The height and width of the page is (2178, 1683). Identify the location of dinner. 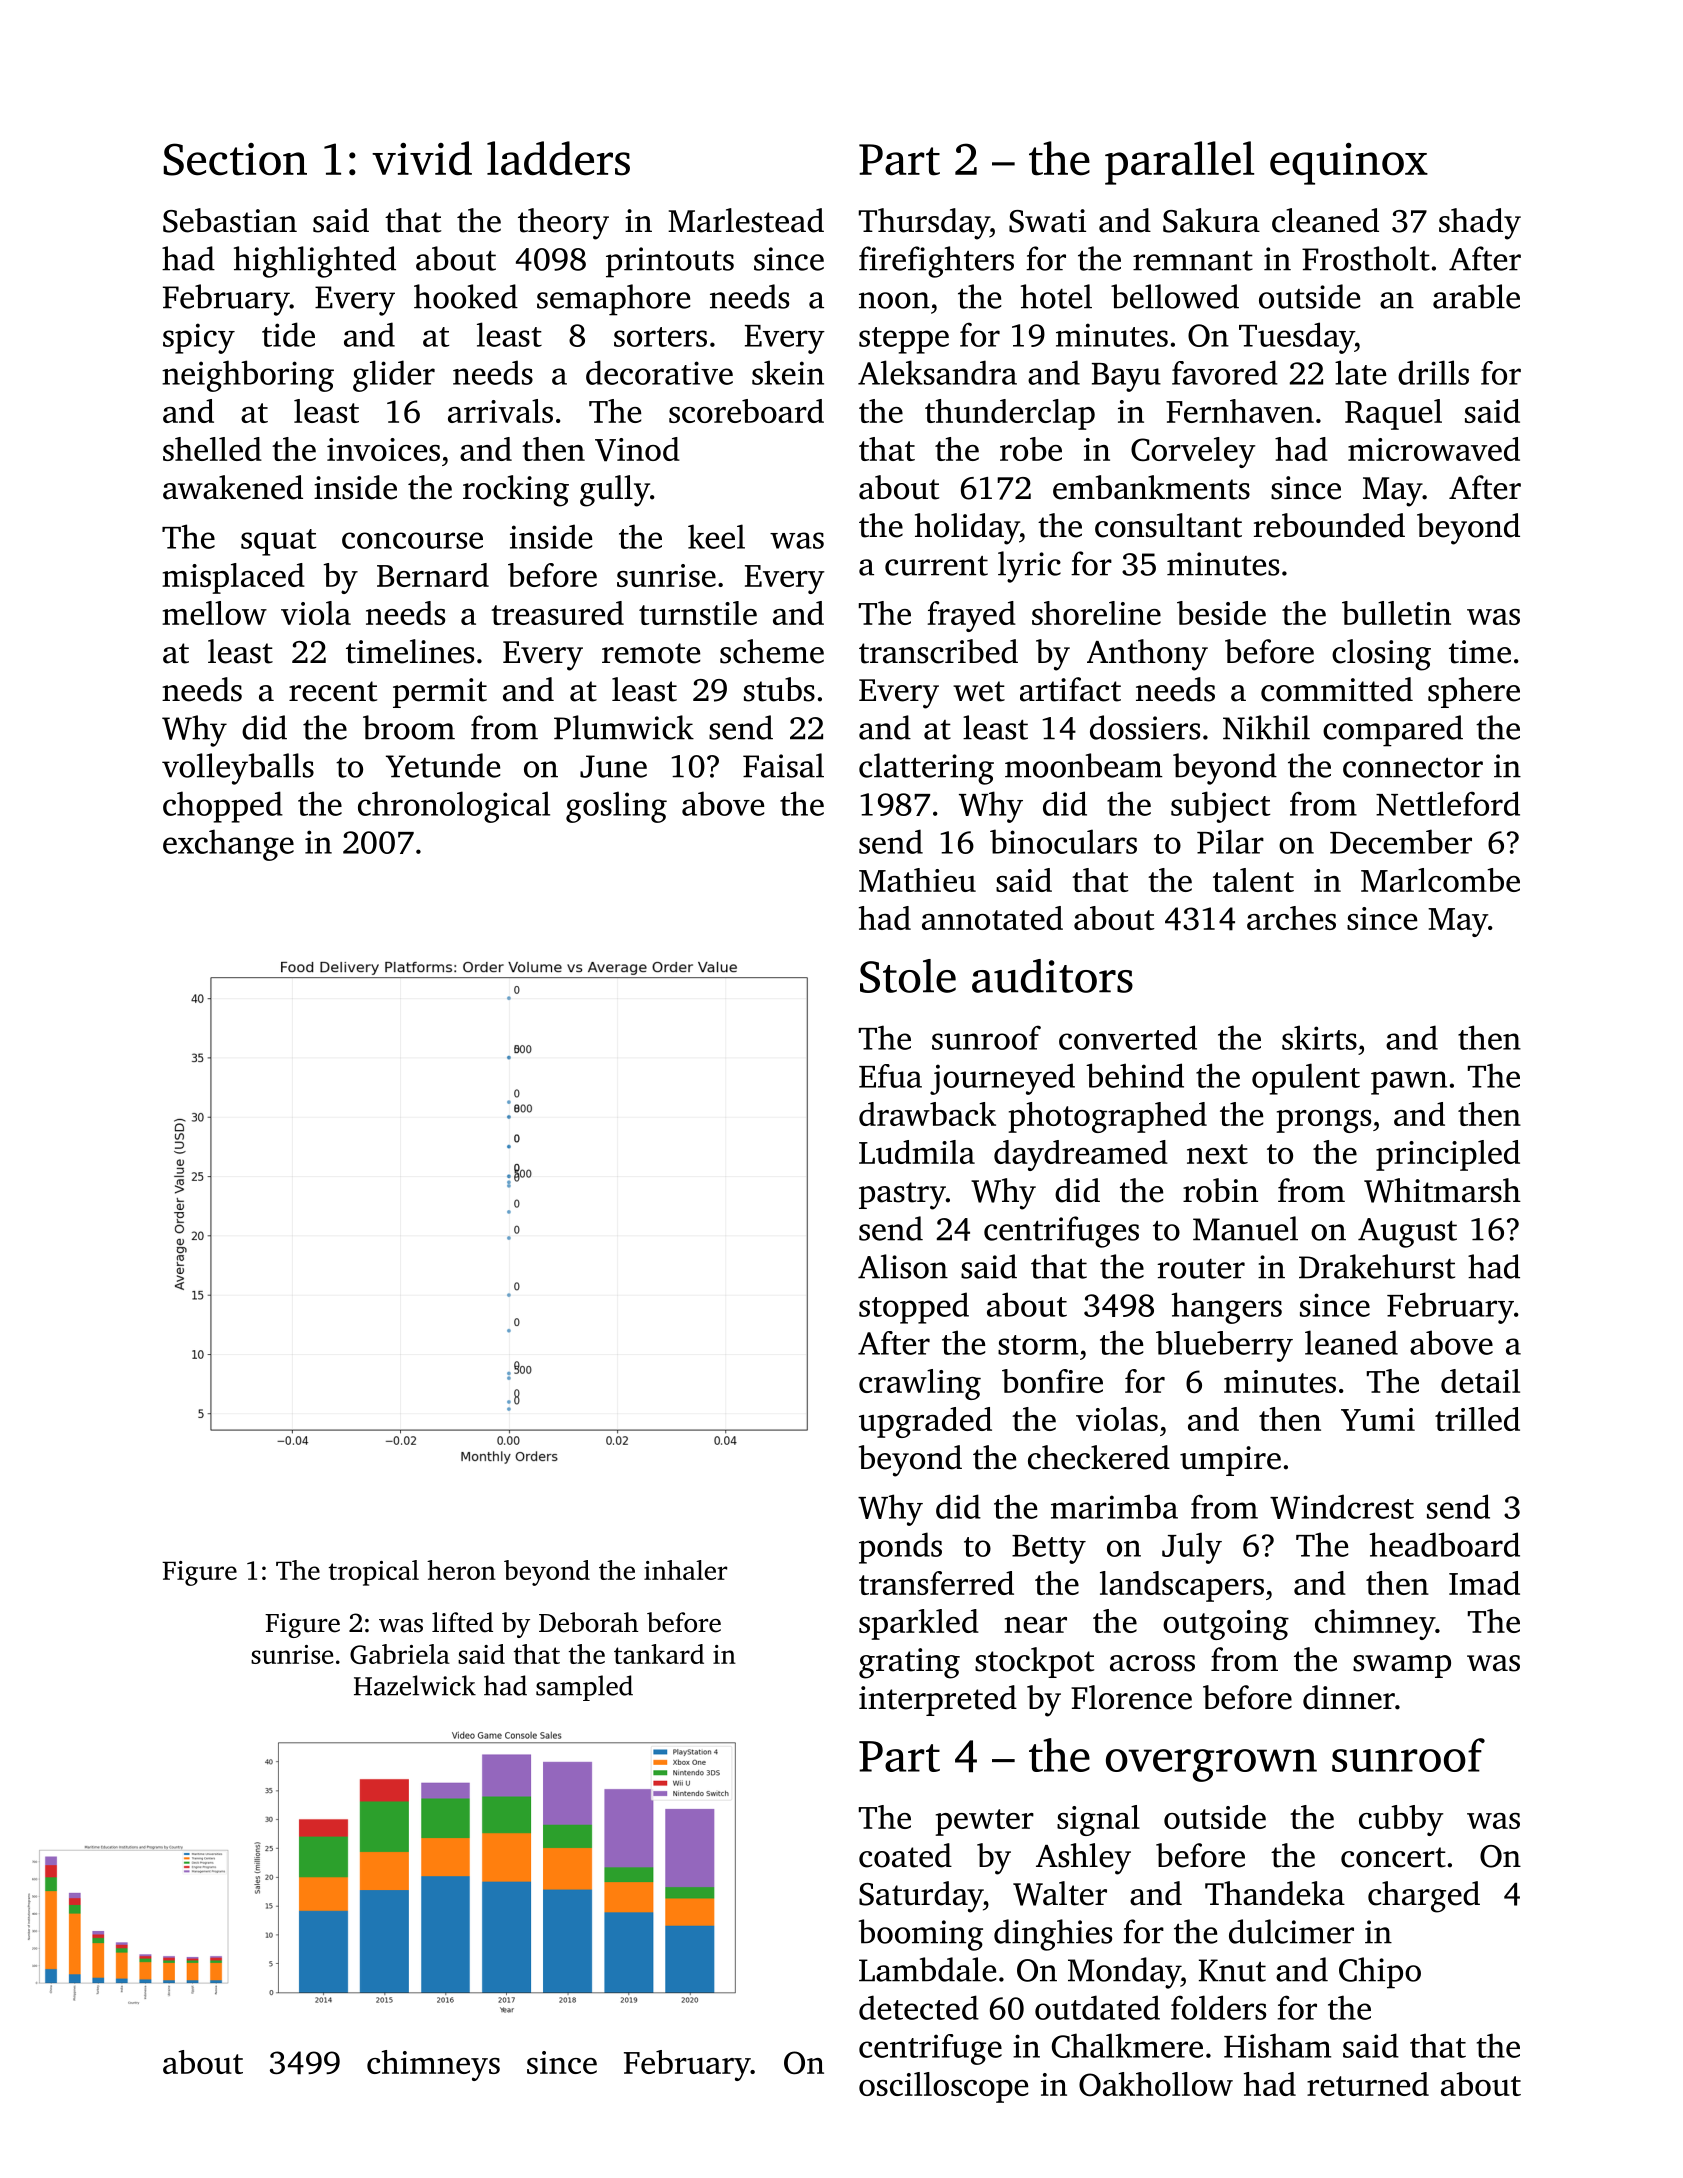
(1349, 1697).
